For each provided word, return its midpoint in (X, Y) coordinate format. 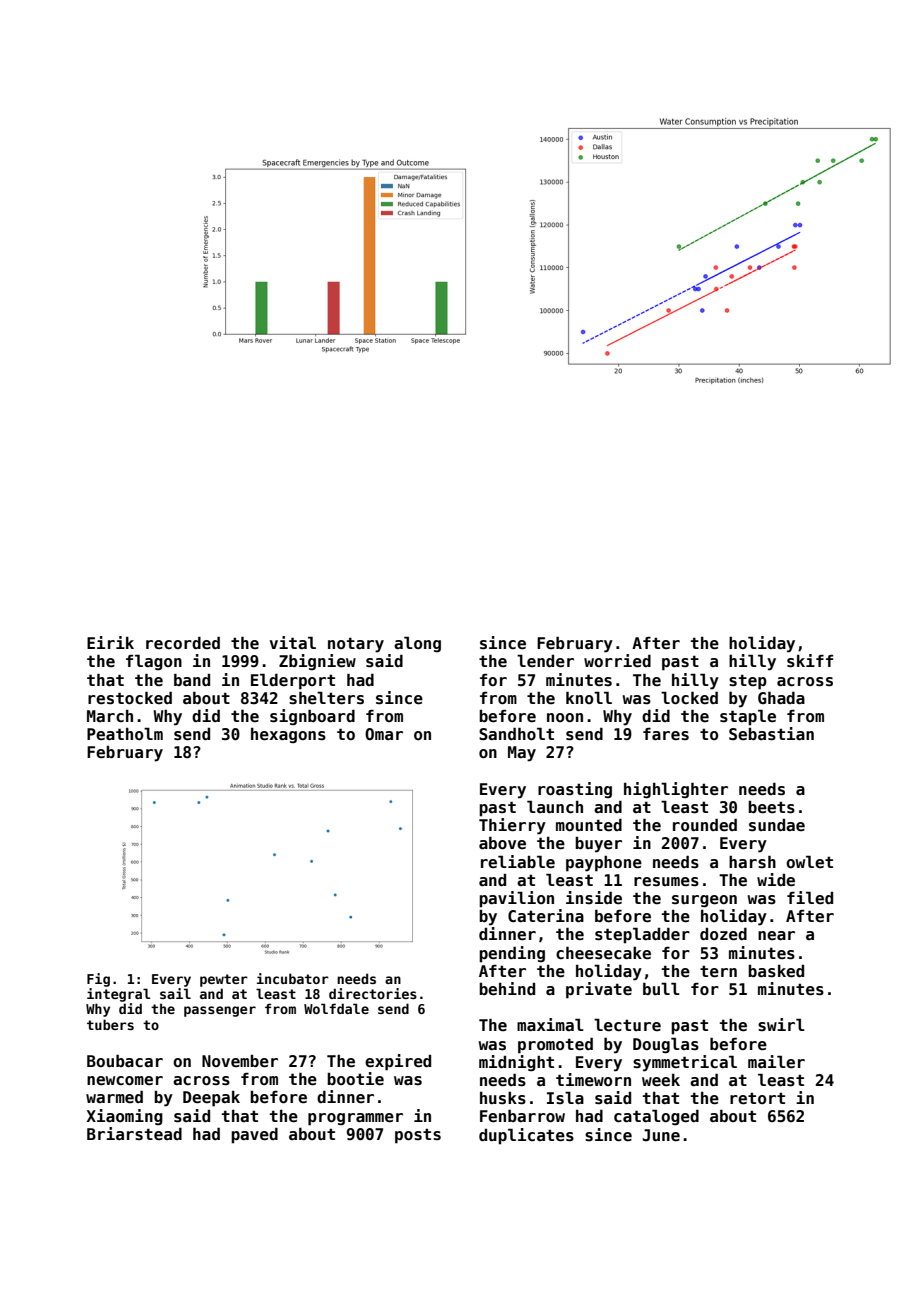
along (417, 644)
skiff (810, 661)
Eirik (110, 642)
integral (119, 995)
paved (254, 1136)
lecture (627, 1025)
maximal (550, 1024)
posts (418, 1136)
